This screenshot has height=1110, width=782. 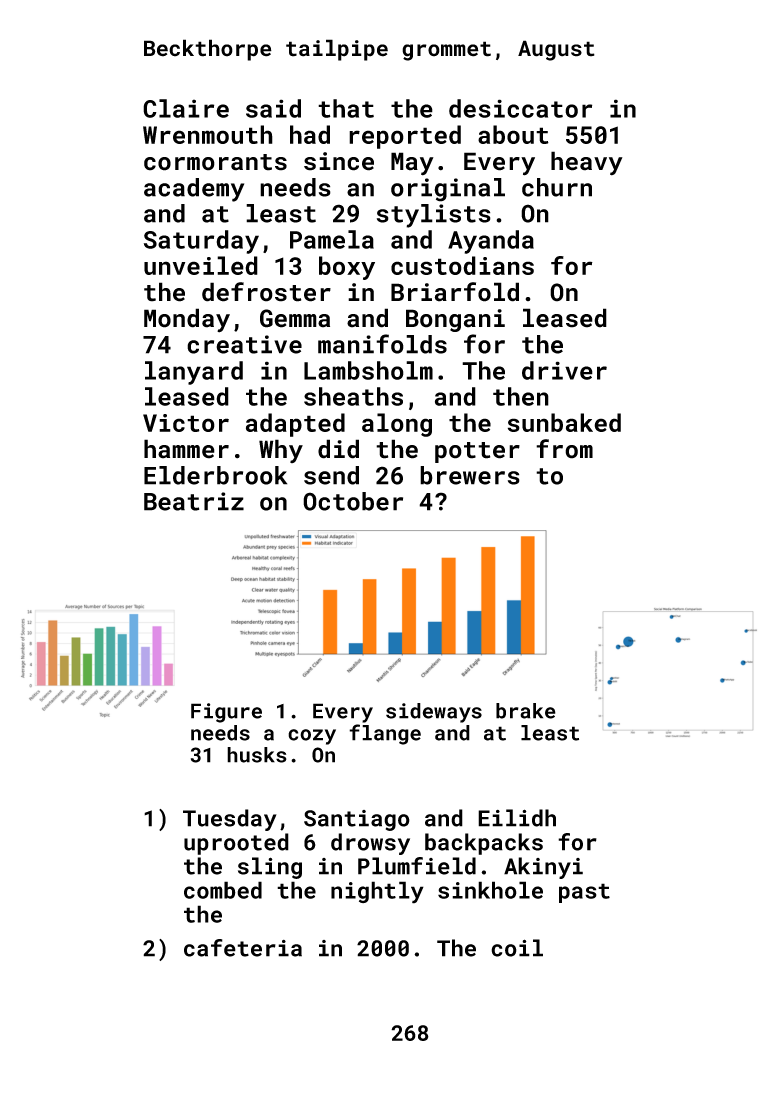 What do you see at coordinates (186, 449) in the screenshot?
I see `hammer` at bounding box center [186, 449].
